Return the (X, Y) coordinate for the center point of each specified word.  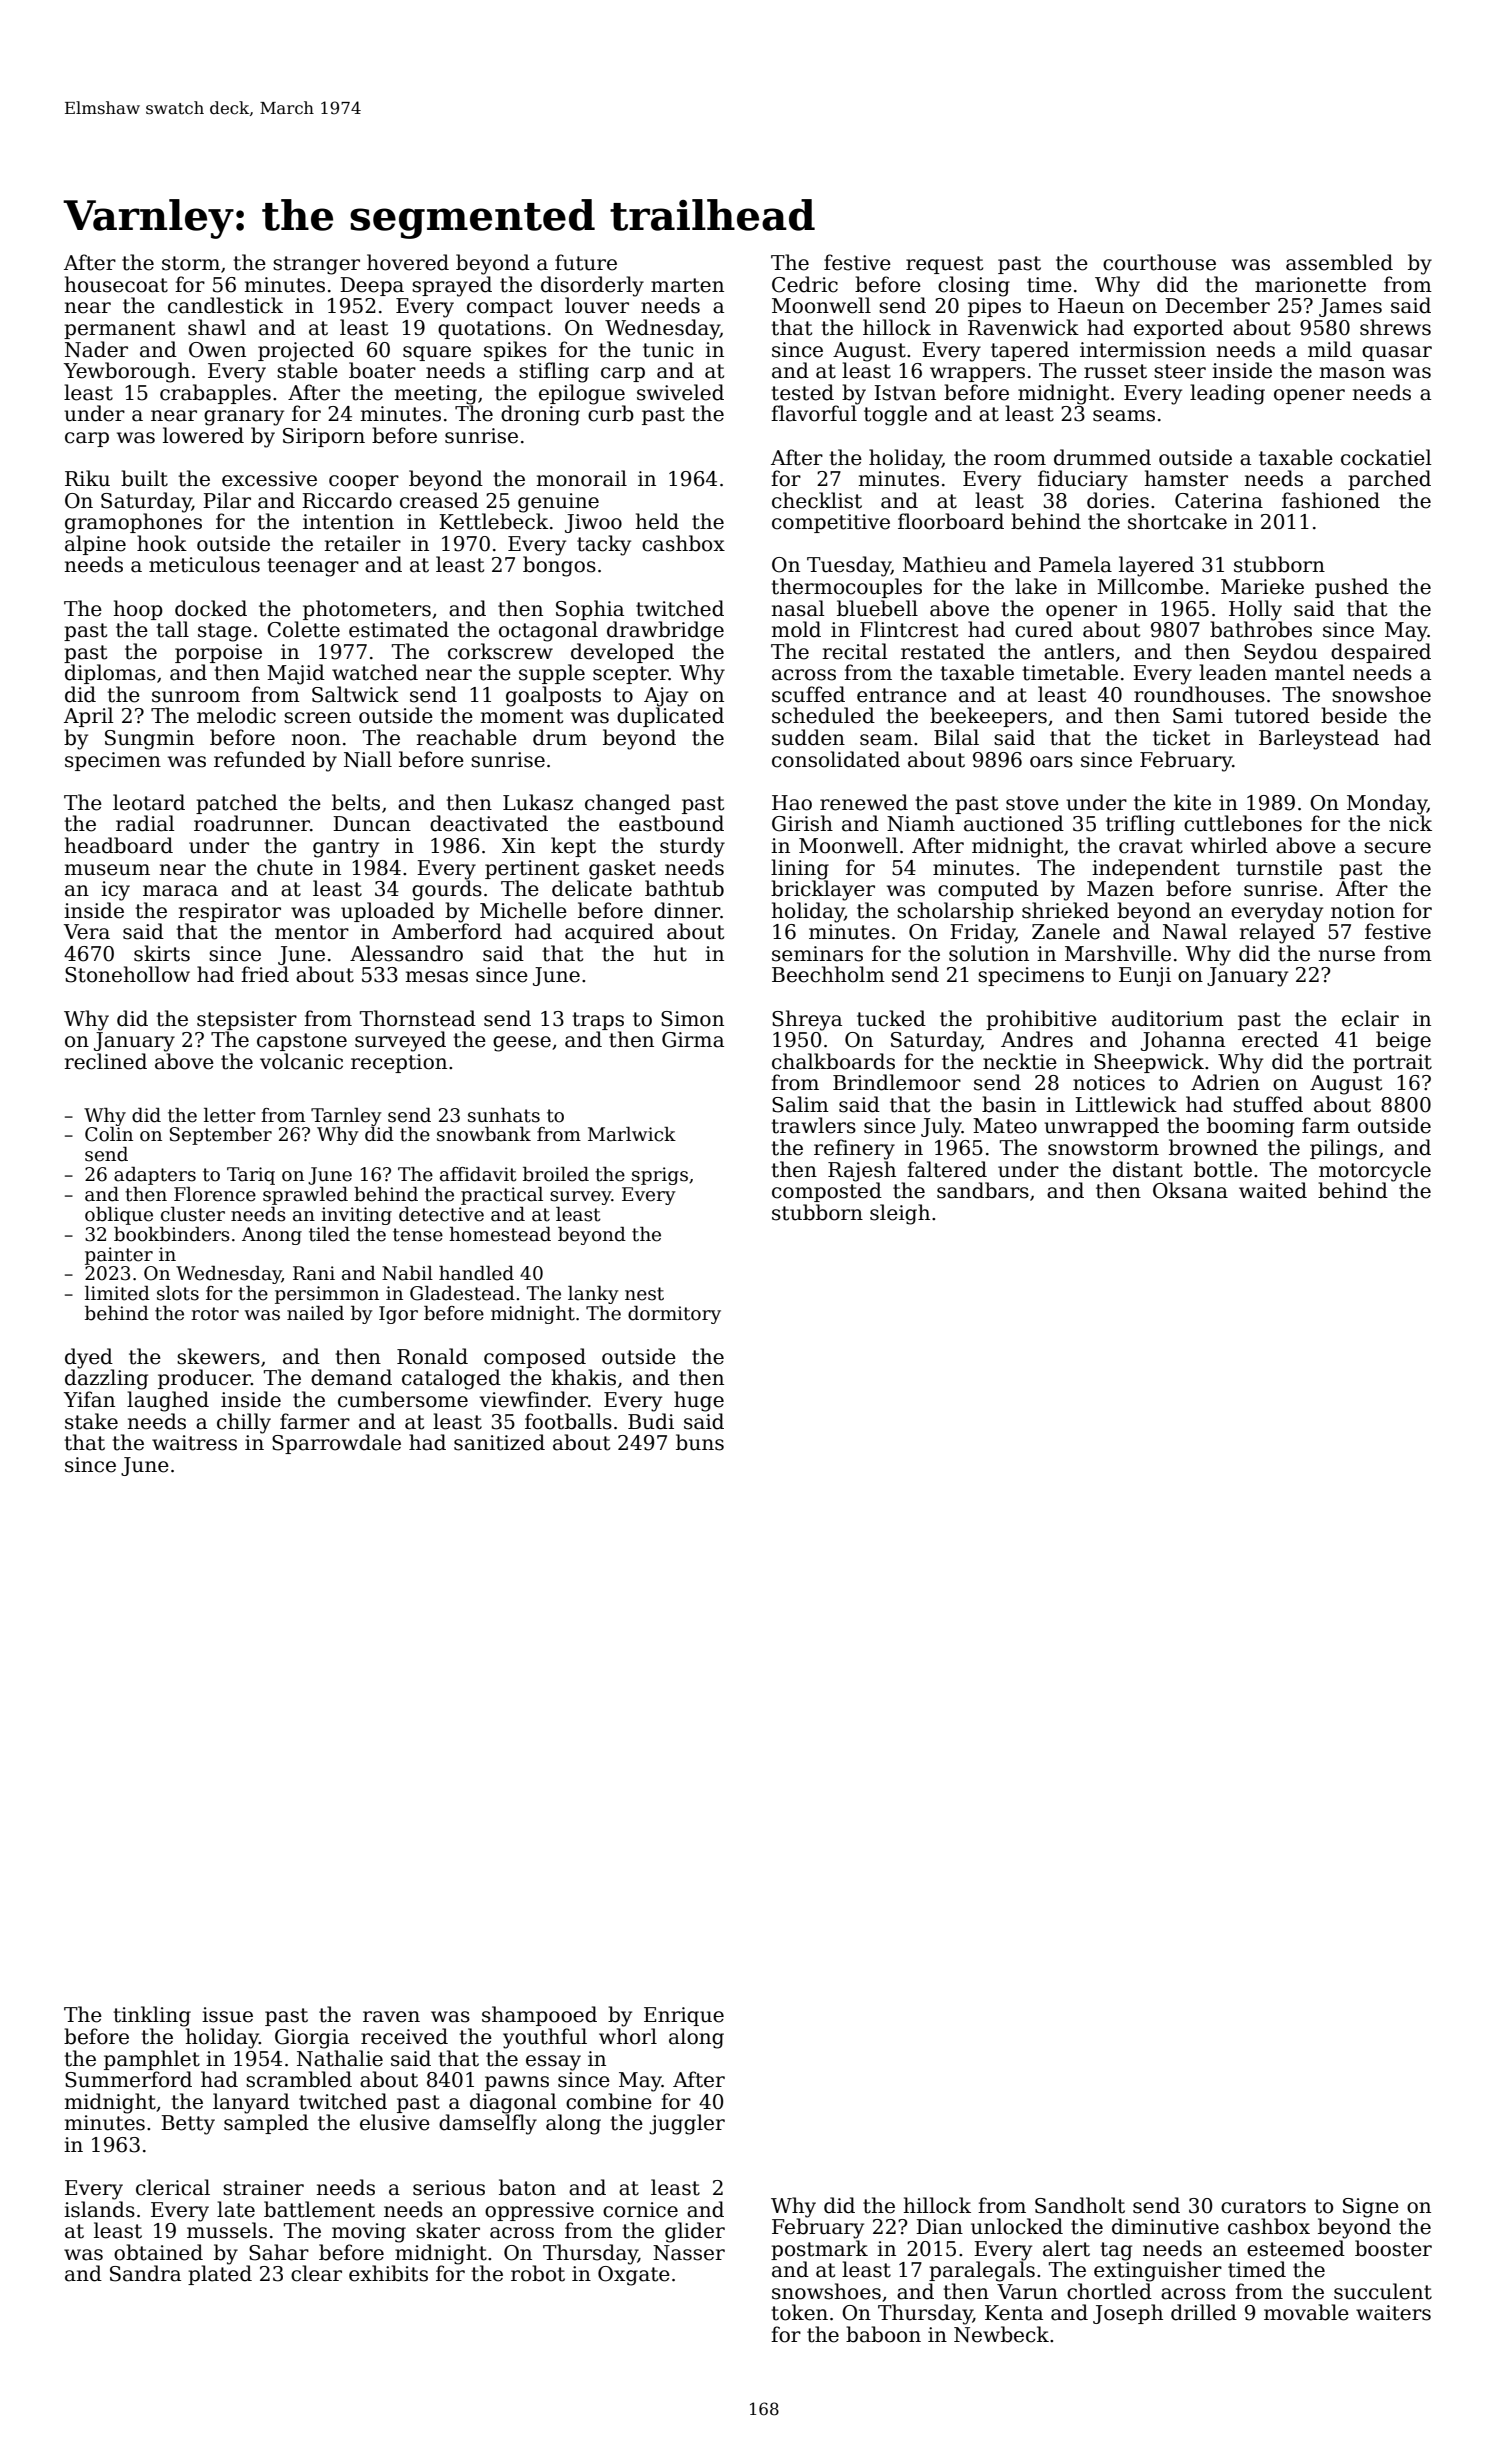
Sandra (145, 2273)
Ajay (666, 697)
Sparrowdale (336, 1444)
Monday (1387, 804)
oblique (119, 1216)
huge (699, 1401)
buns (700, 1442)
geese (522, 1044)
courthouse (1159, 262)
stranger (316, 265)
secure (1397, 848)
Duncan (372, 824)
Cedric (805, 284)
